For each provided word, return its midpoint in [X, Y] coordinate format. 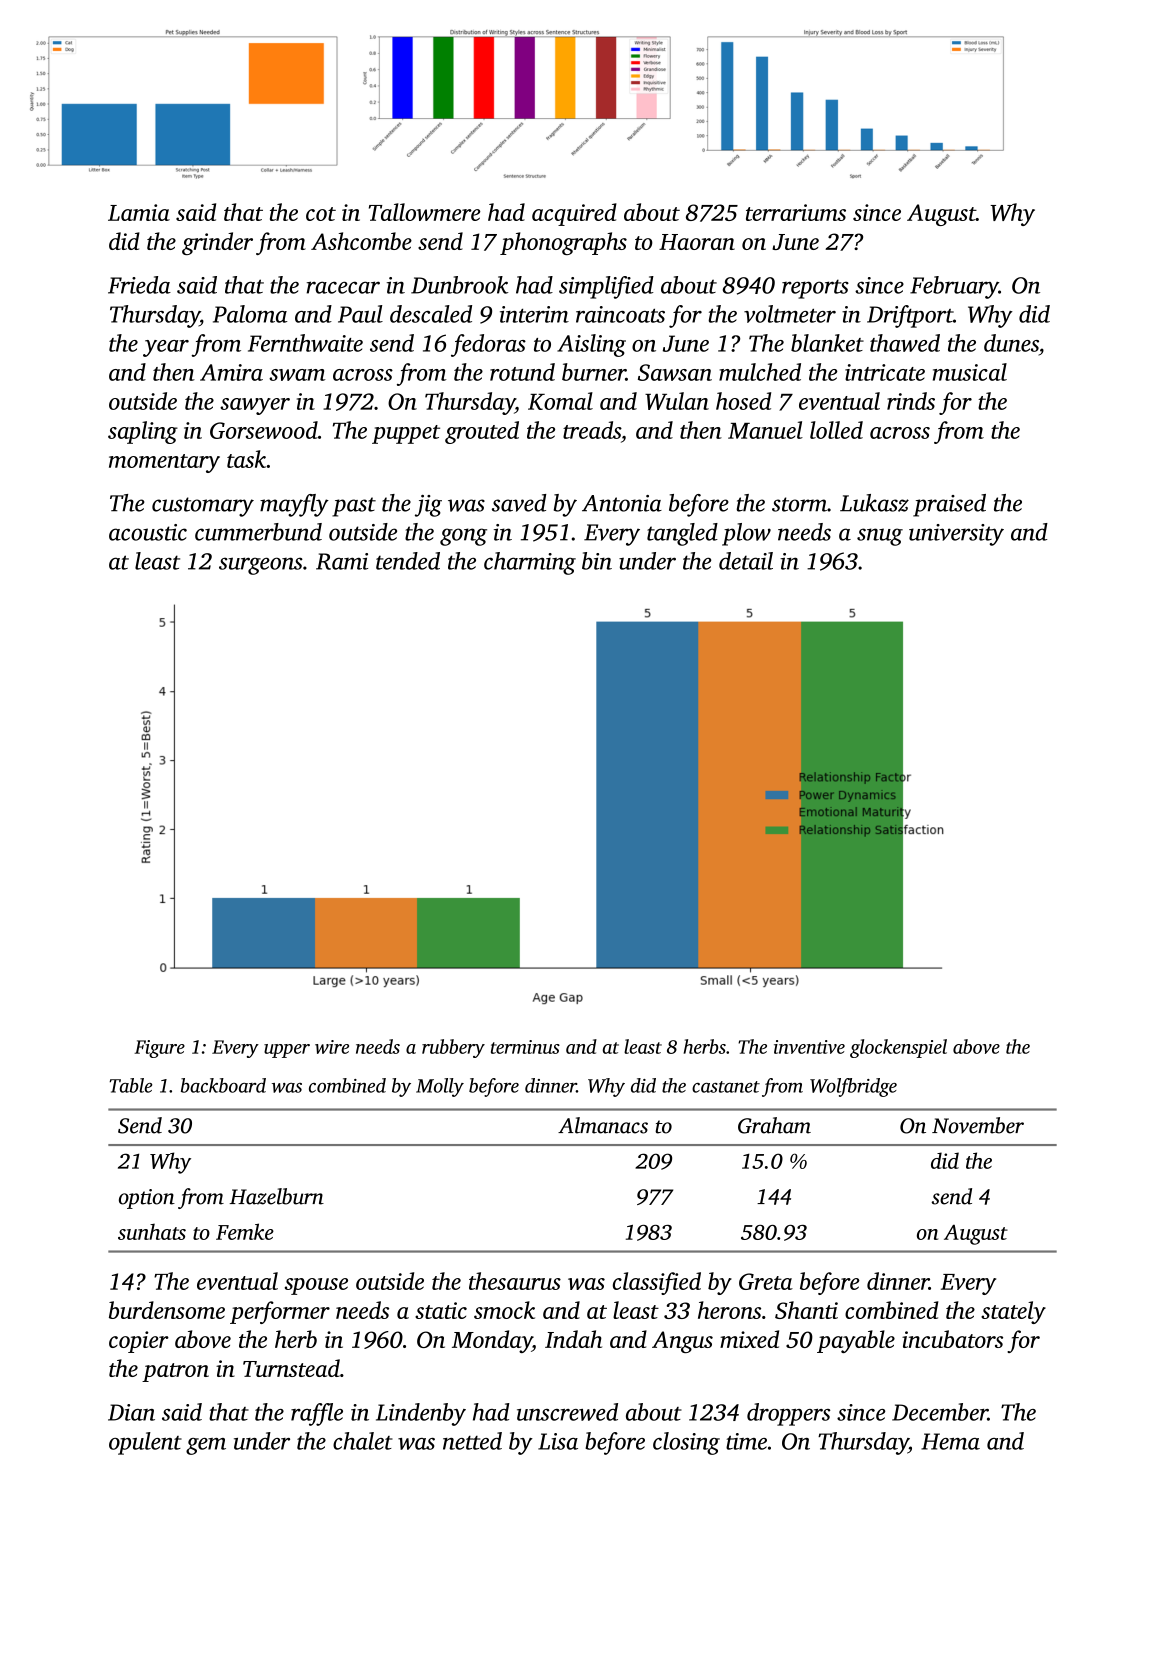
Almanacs [603, 1125]
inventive [809, 1047]
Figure [159, 1049]
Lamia [139, 212]
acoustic [148, 532]
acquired [574, 214]
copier [139, 1342]
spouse [316, 1286]
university [956, 535]
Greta [766, 1281]
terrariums [796, 212]
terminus [525, 1047]
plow [746, 534]
